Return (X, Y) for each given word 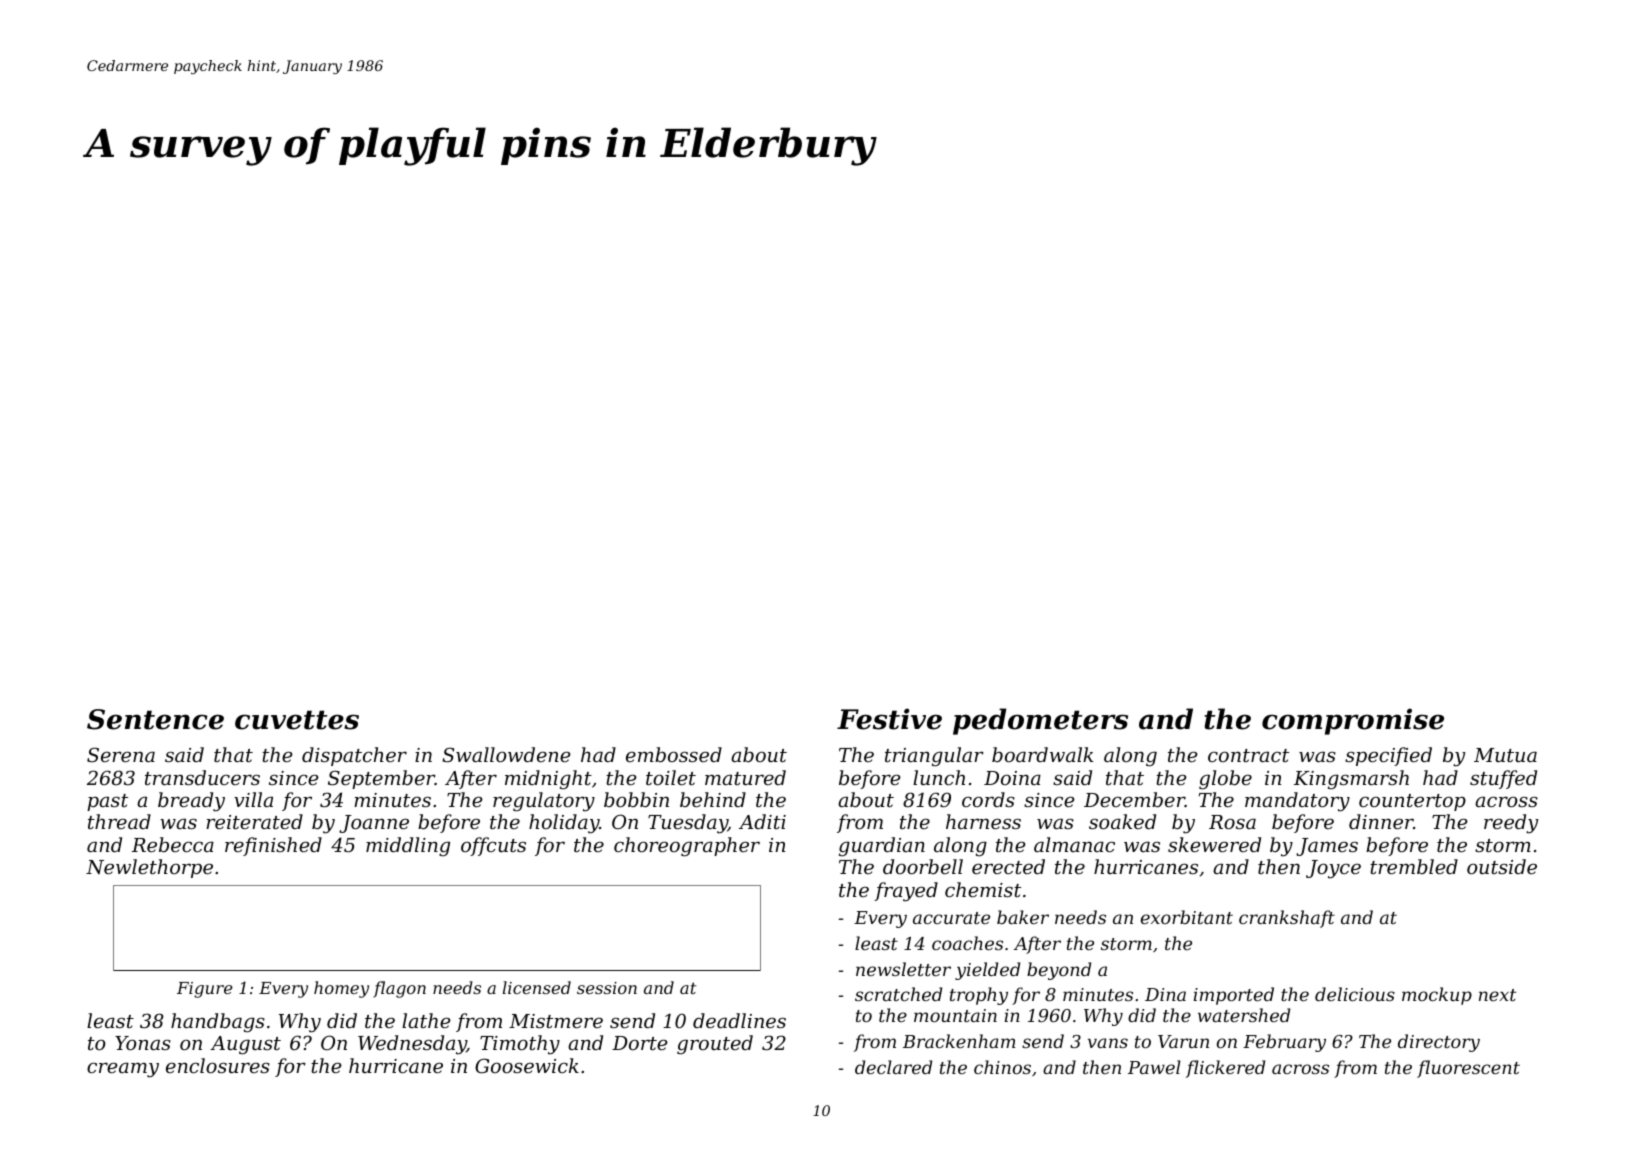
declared (893, 1067)
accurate (951, 918)
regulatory (544, 802)
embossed (674, 754)
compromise (1353, 721)
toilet (671, 777)
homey (341, 989)
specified (1388, 756)
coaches (967, 943)
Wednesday (412, 1045)
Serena (121, 754)
